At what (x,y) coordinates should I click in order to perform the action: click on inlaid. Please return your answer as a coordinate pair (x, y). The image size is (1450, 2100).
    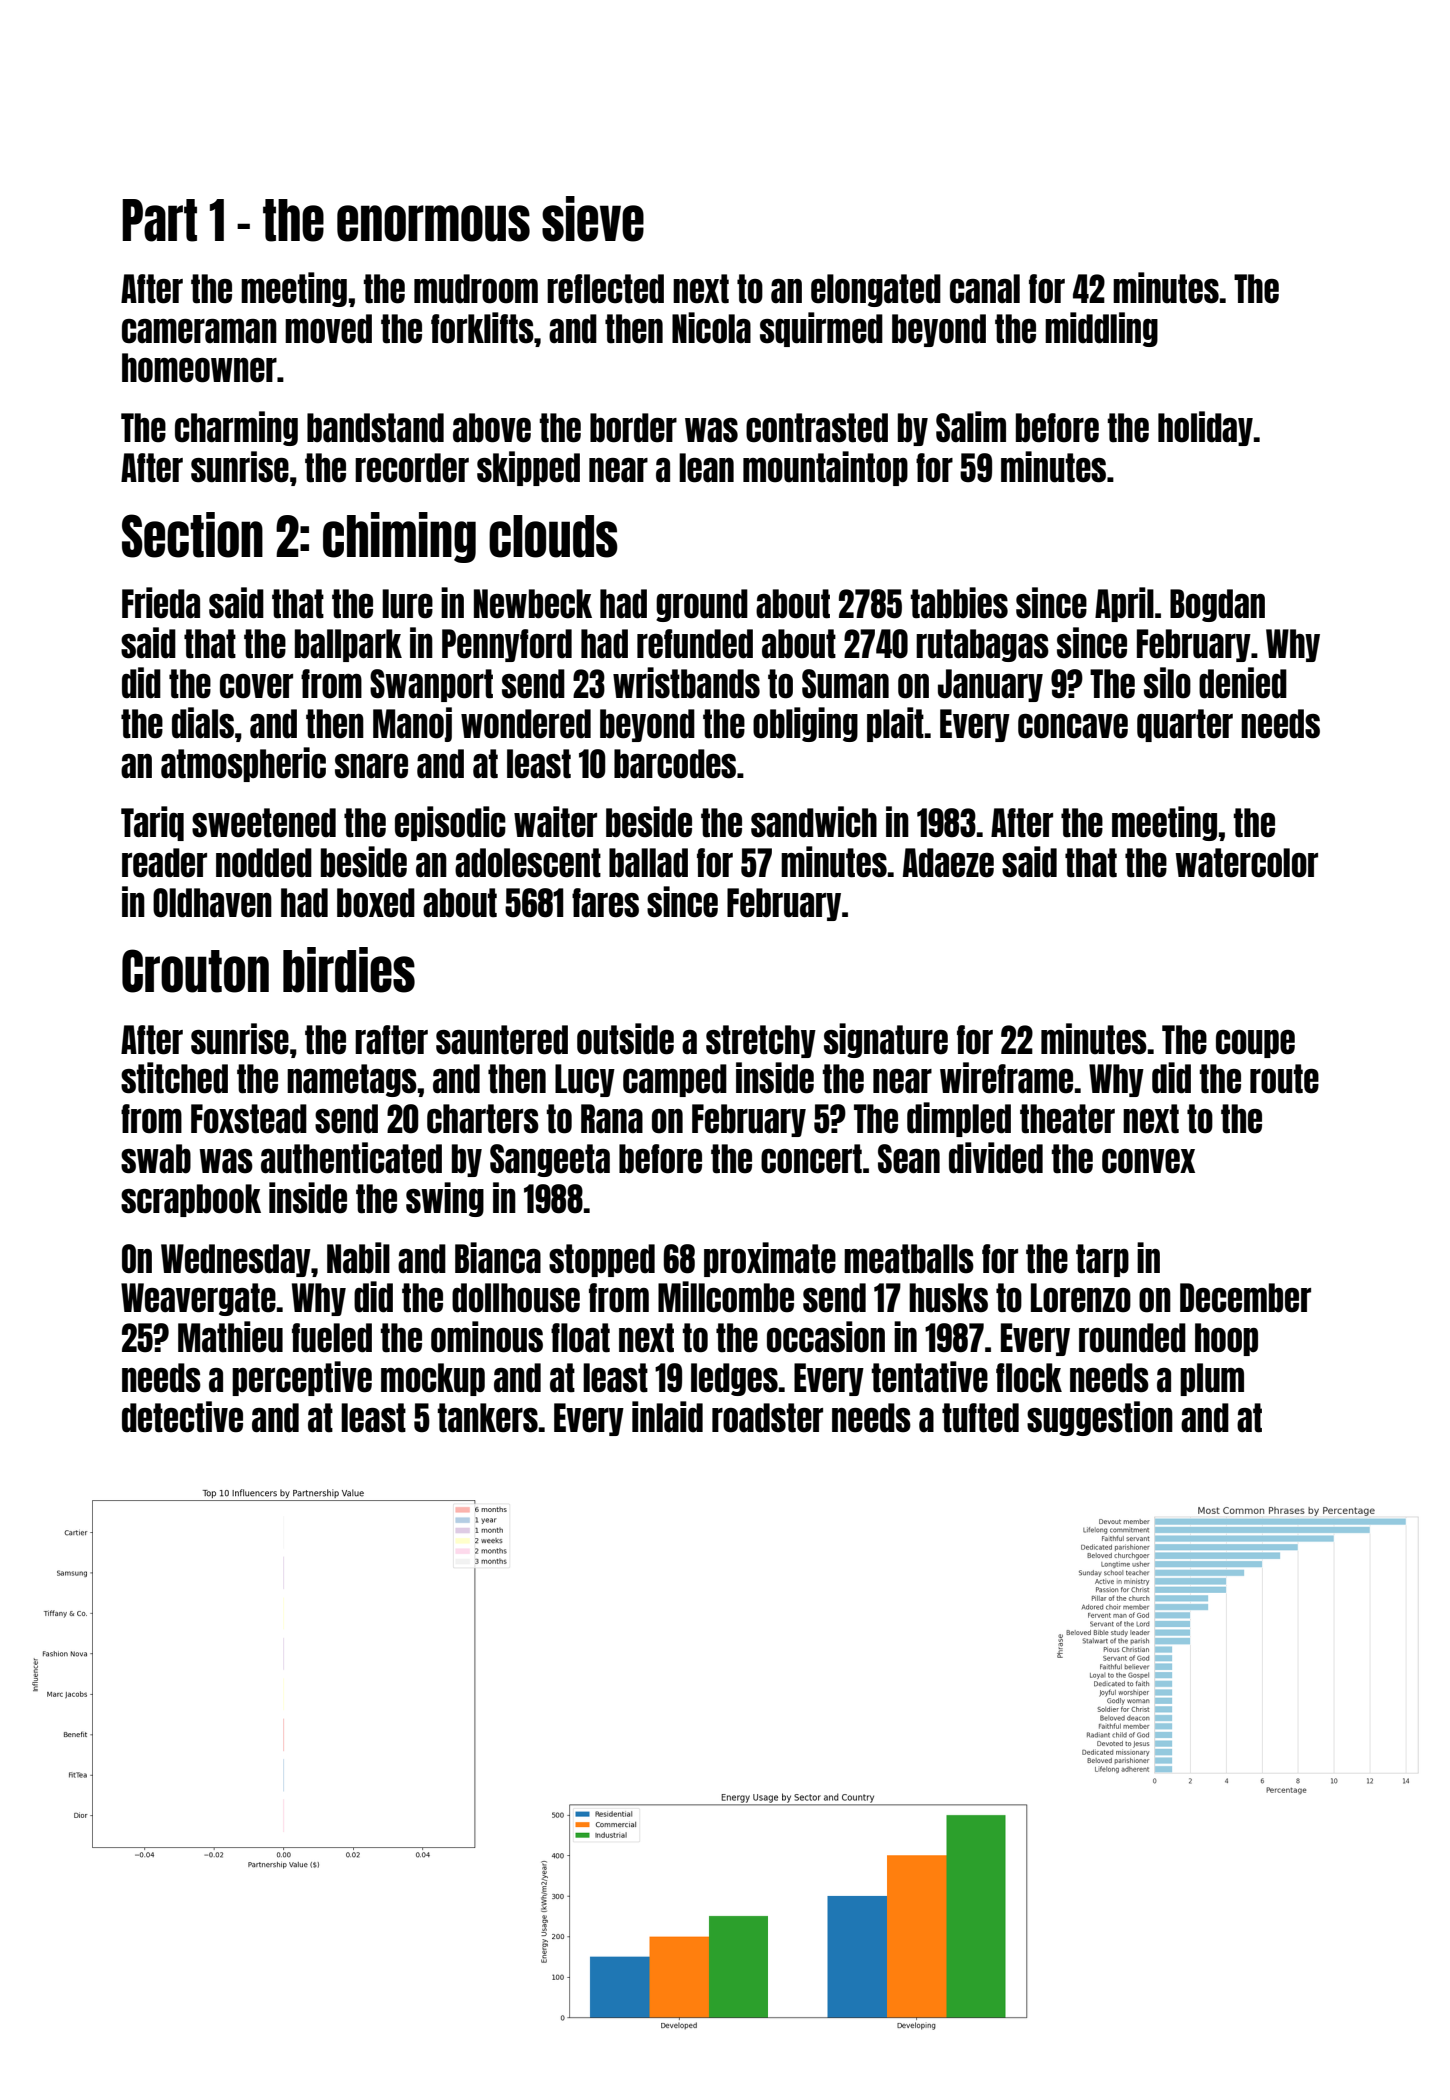
    Looking at the image, I should click on (667, 1416).
